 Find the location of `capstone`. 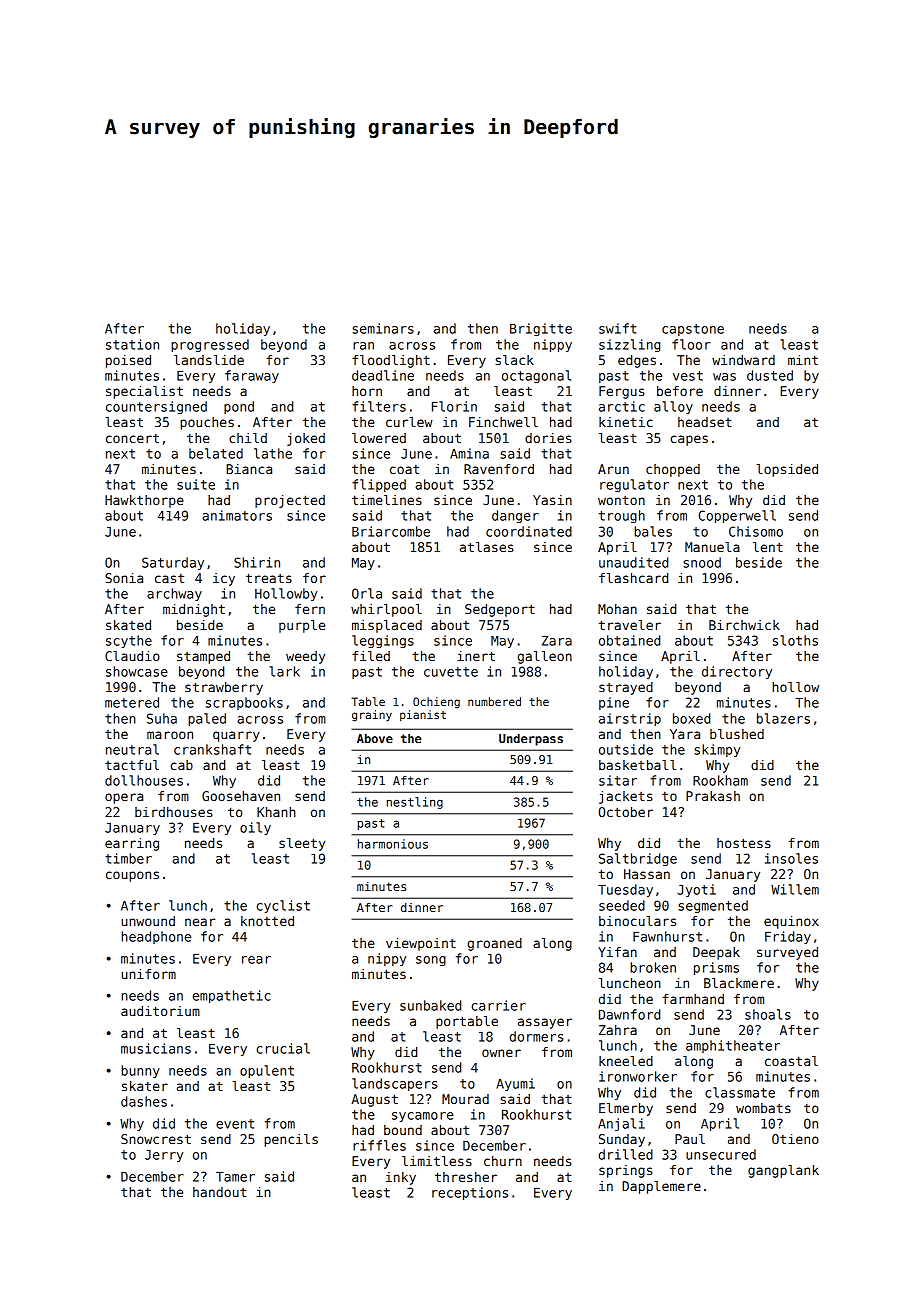

capstone is located at coordinates (693, 330).
